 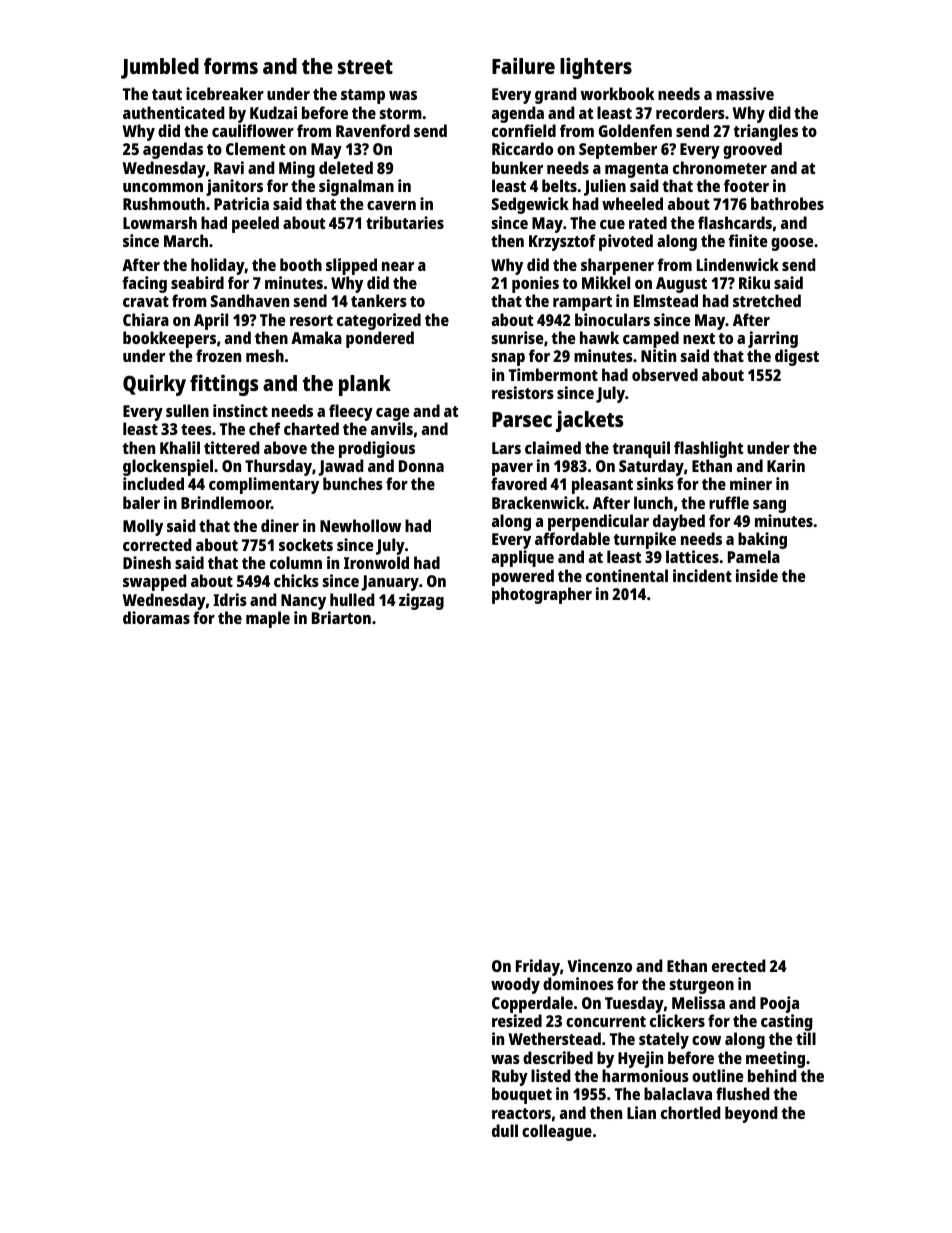 I want to click on Jumbled, so click(x=160, y=68).
